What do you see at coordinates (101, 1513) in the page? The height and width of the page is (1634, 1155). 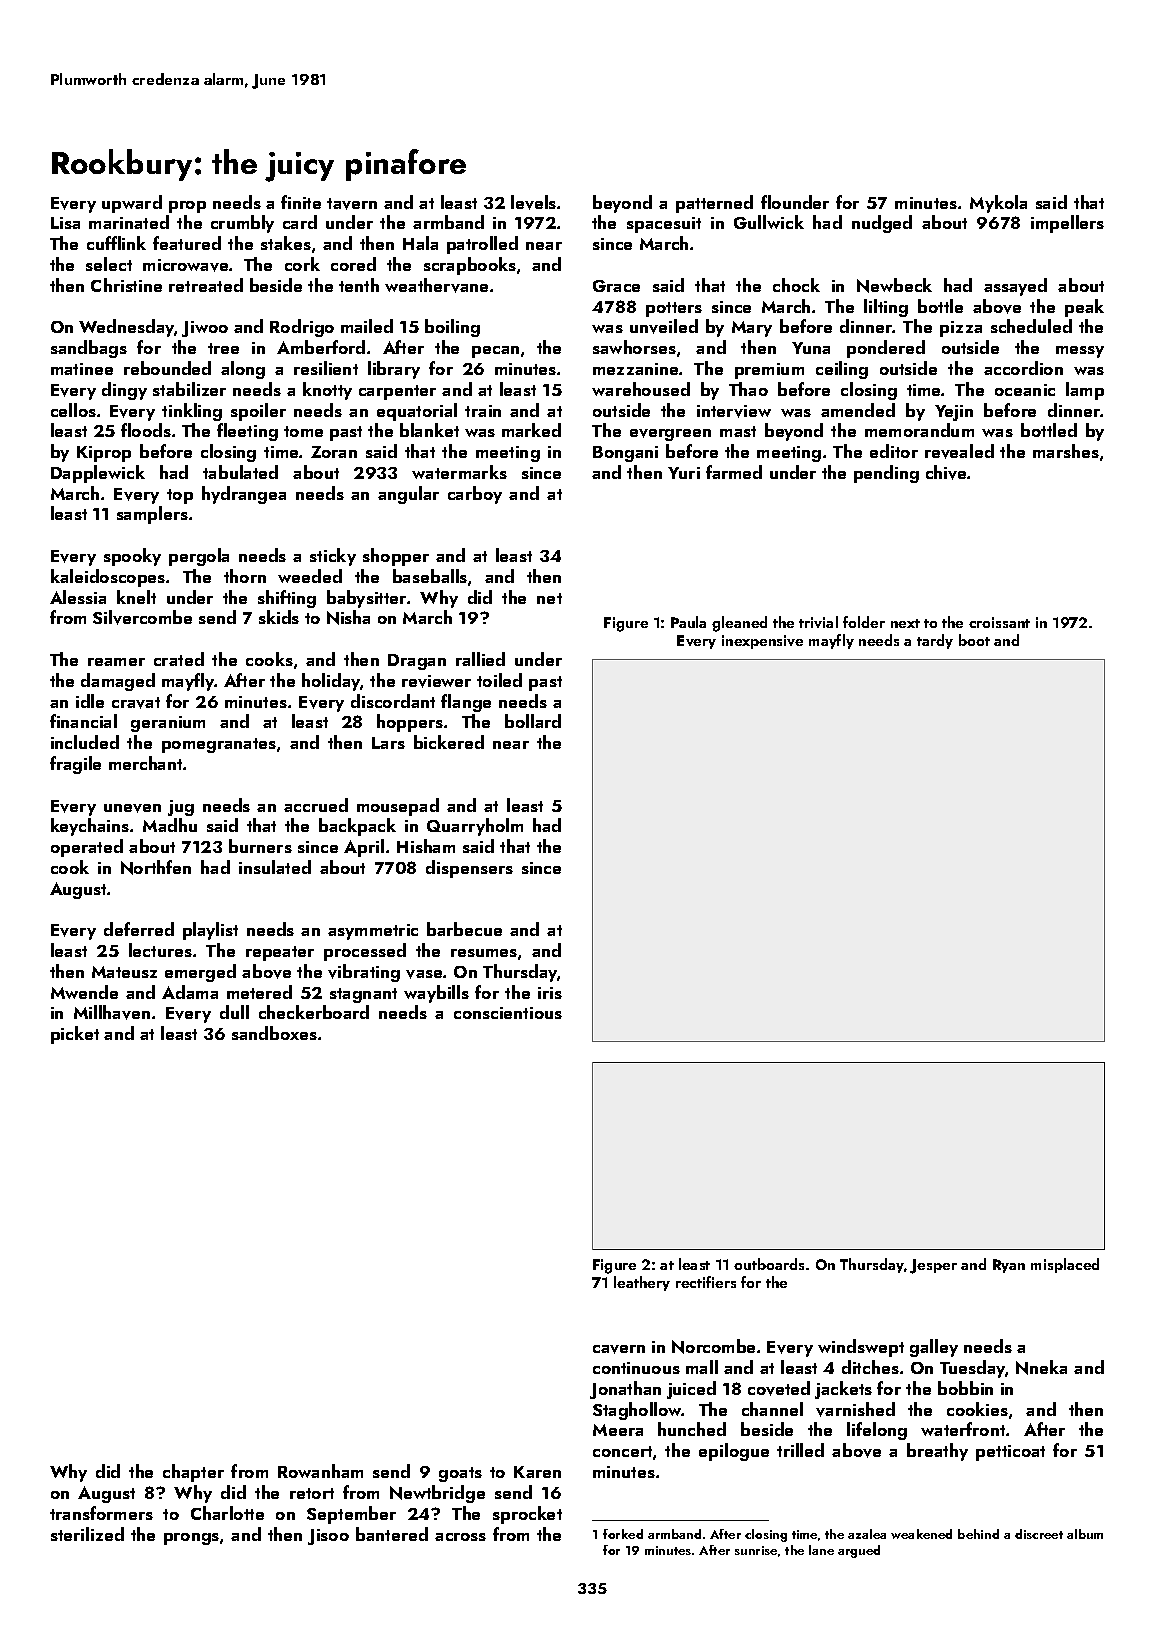 I see `transformers` at bounding box center [101, 1513].
